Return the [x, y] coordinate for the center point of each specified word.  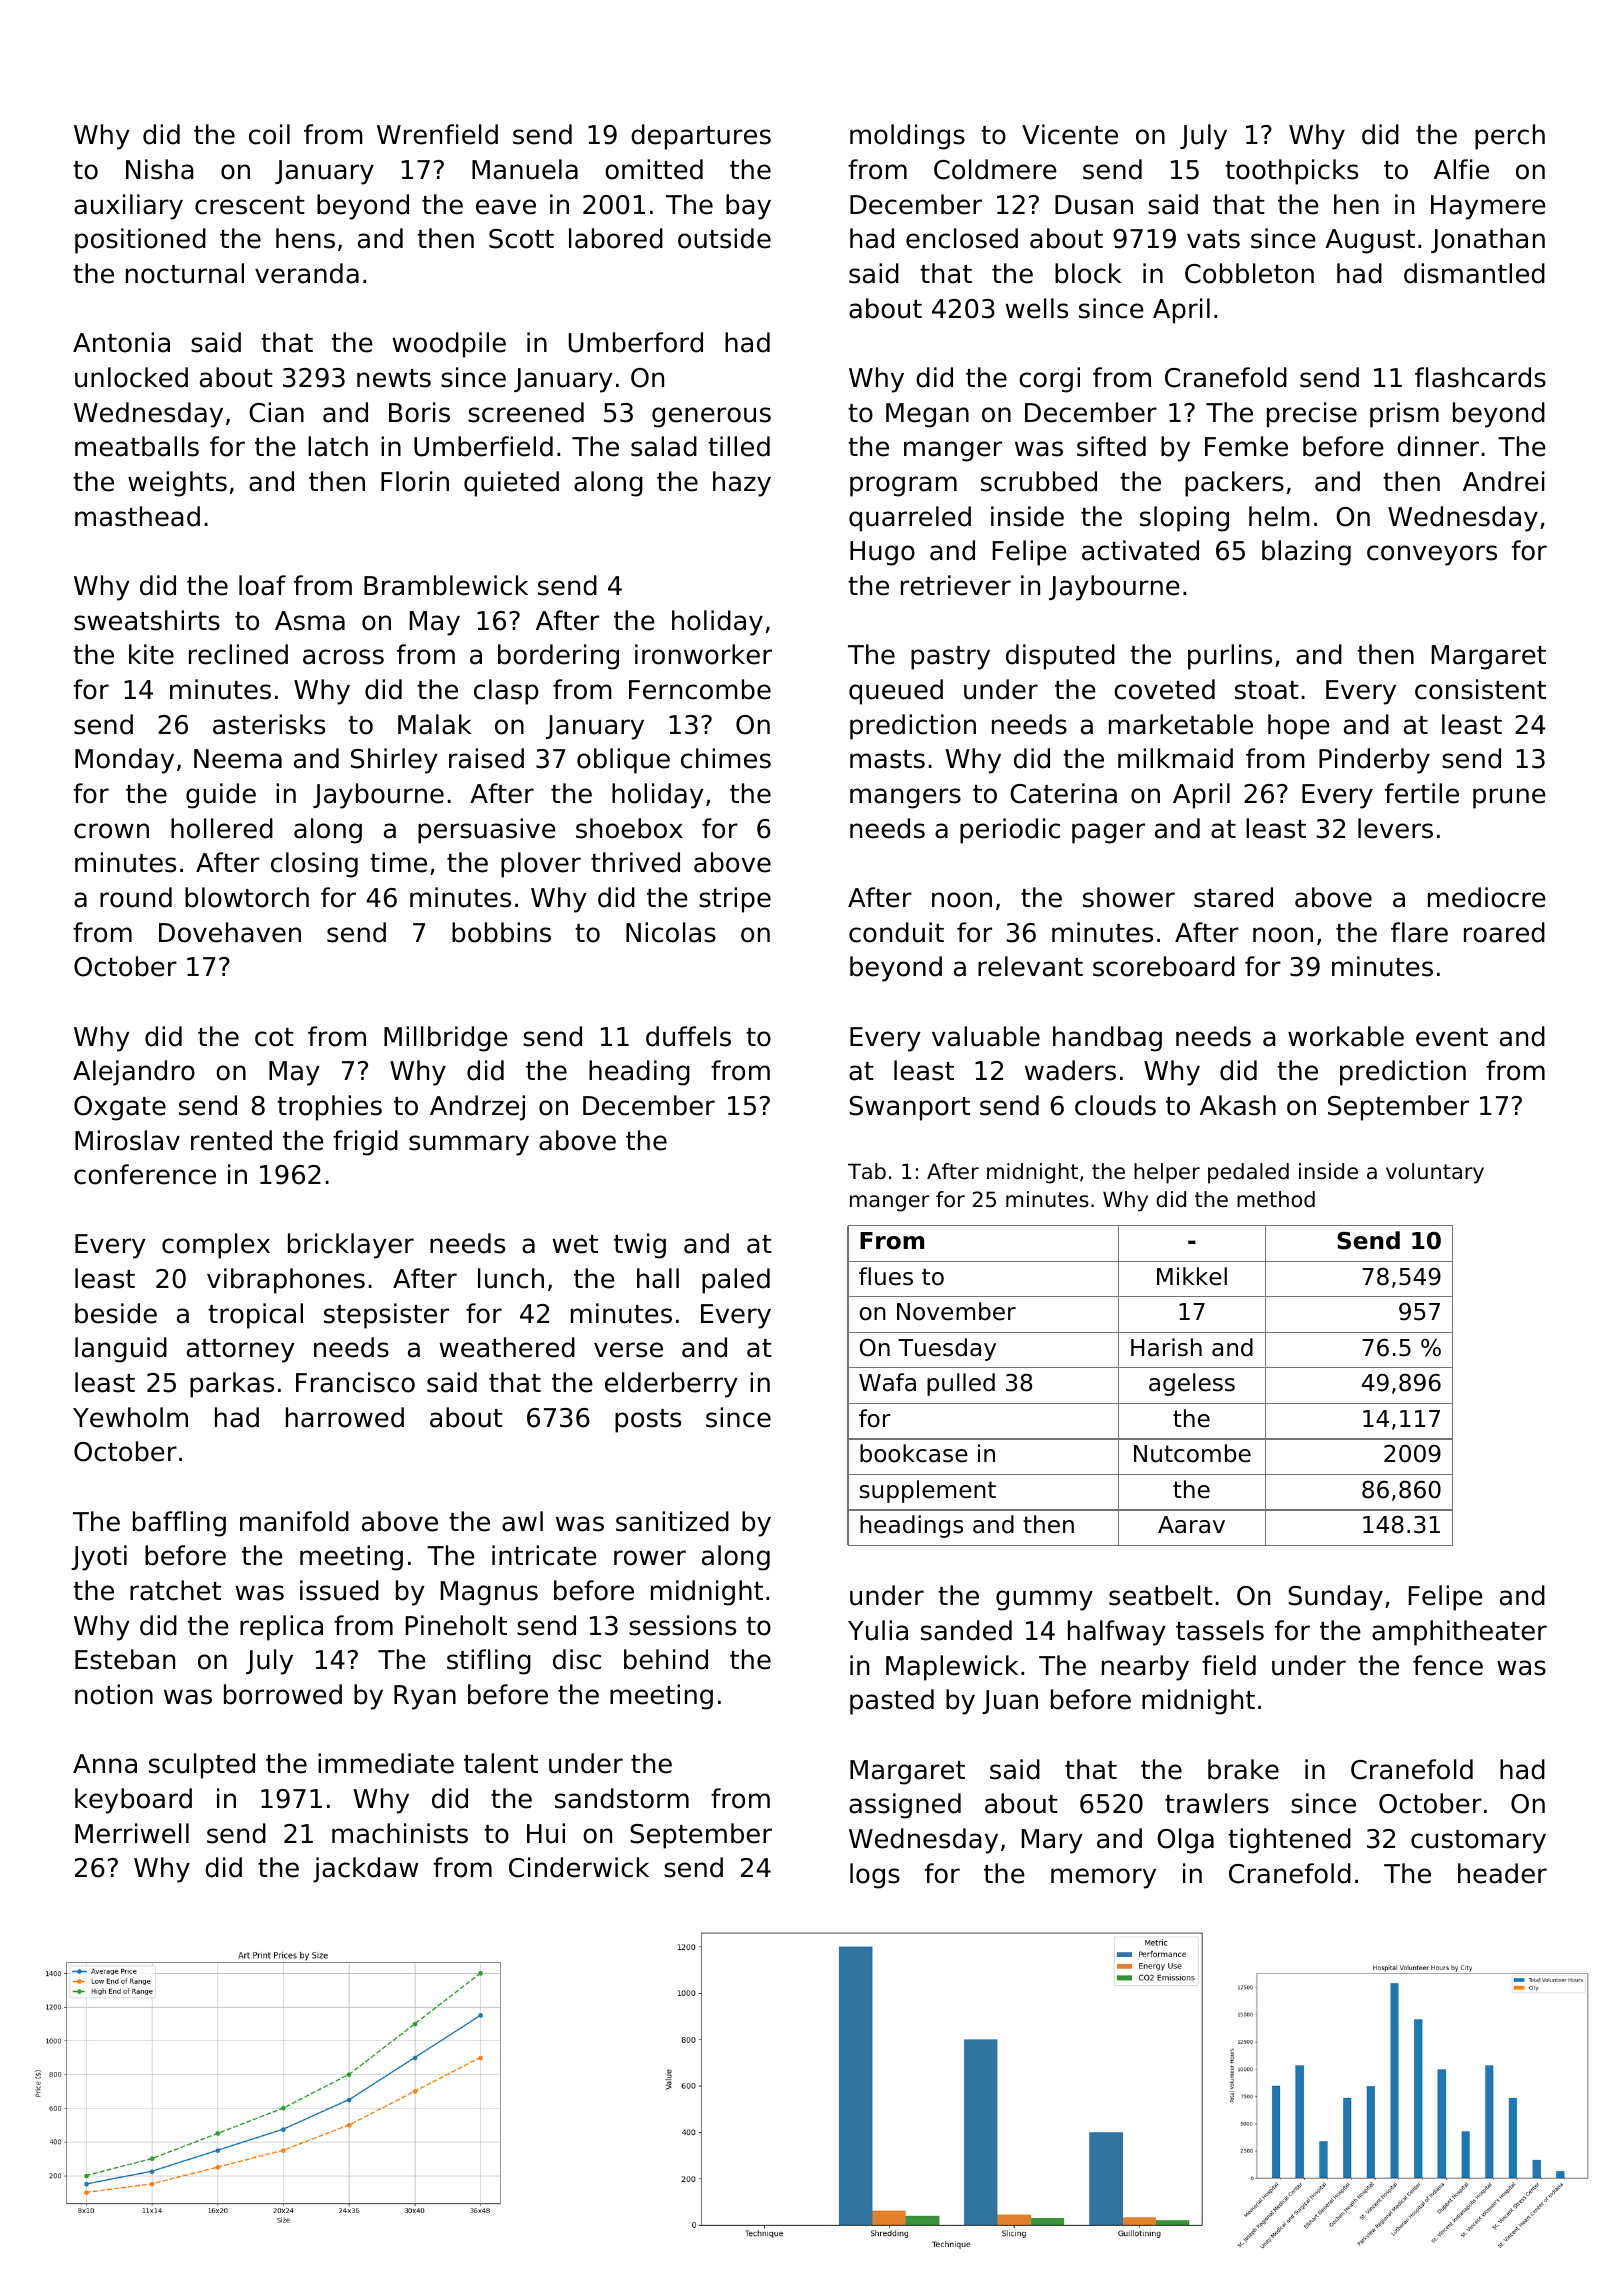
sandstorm [622, 1798]
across [343, 657]
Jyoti [99, 1558]
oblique [623, 761]
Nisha [160, 169]
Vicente [1070, 134]
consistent [1480, 689]
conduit [896, 932]
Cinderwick [579, 1867]
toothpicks [1291, 172]
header [1502, 1873]
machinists [400, 1833]
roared [1504, 932]
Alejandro [134, 1073]
